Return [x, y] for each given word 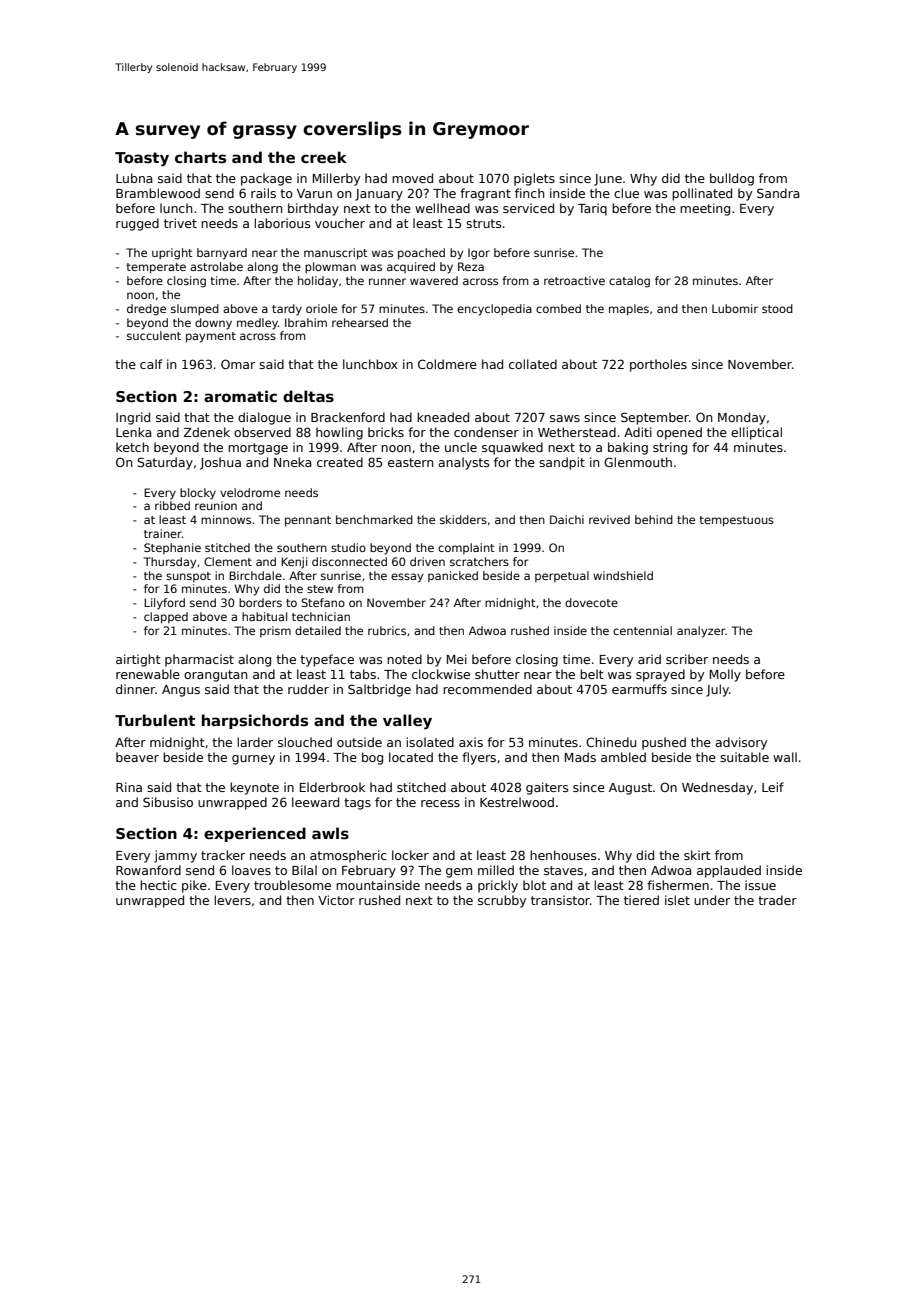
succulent [154, 335]
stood [777, 308]
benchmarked [374, 519]
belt [592, 674]
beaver [137, 757]
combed [558, 308]
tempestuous [736, 521]
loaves [251, 870]
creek [324, 157]
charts [200, 157]
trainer [163, 533]
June [608, 180]
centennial [642, 630]
